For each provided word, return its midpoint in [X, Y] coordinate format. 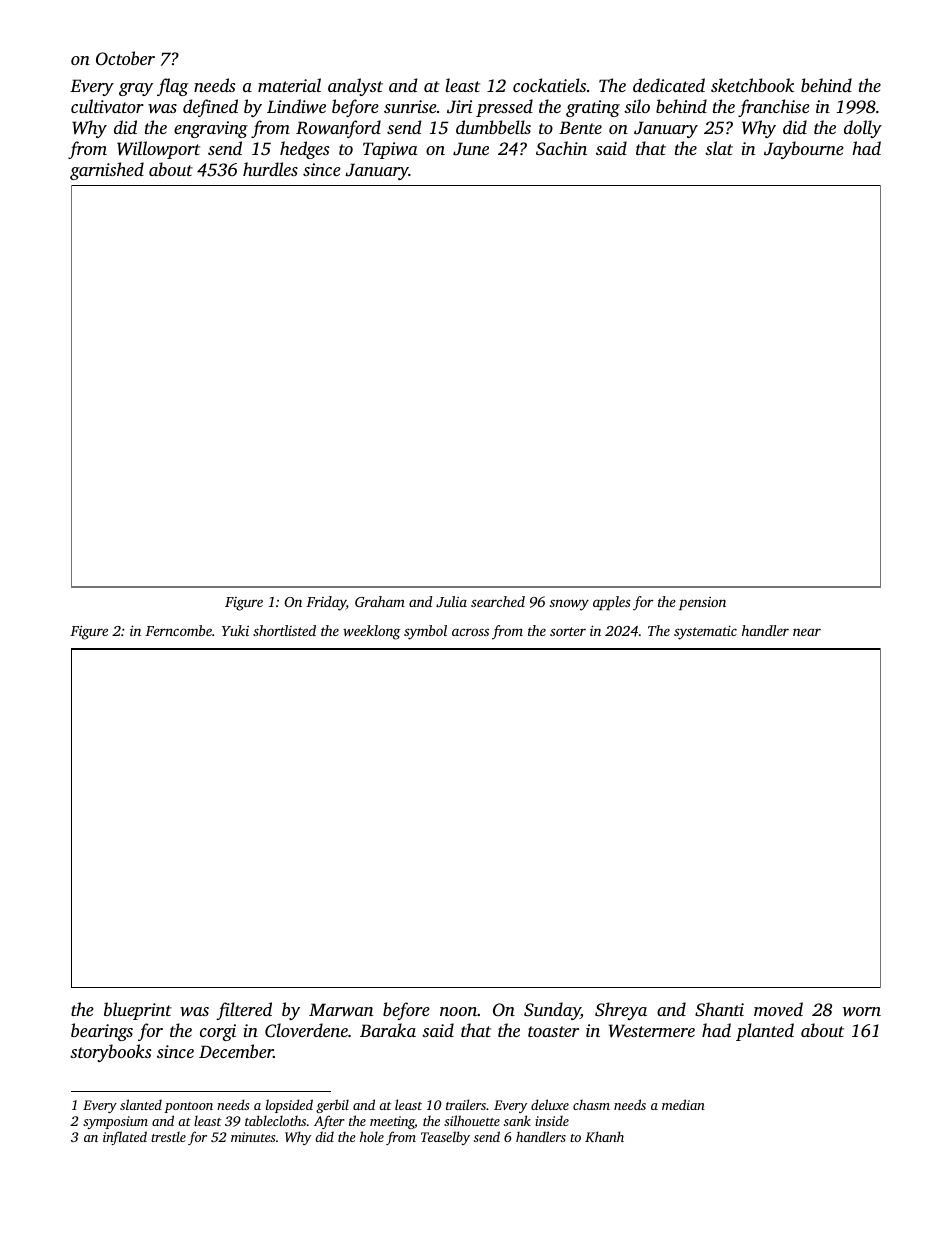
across [470, 632]
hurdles [270, 169]
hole [372, 1136]
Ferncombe [178, 630]
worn [862, 1011]
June [471, 149]
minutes [253, 1137]
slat [719, 148]
